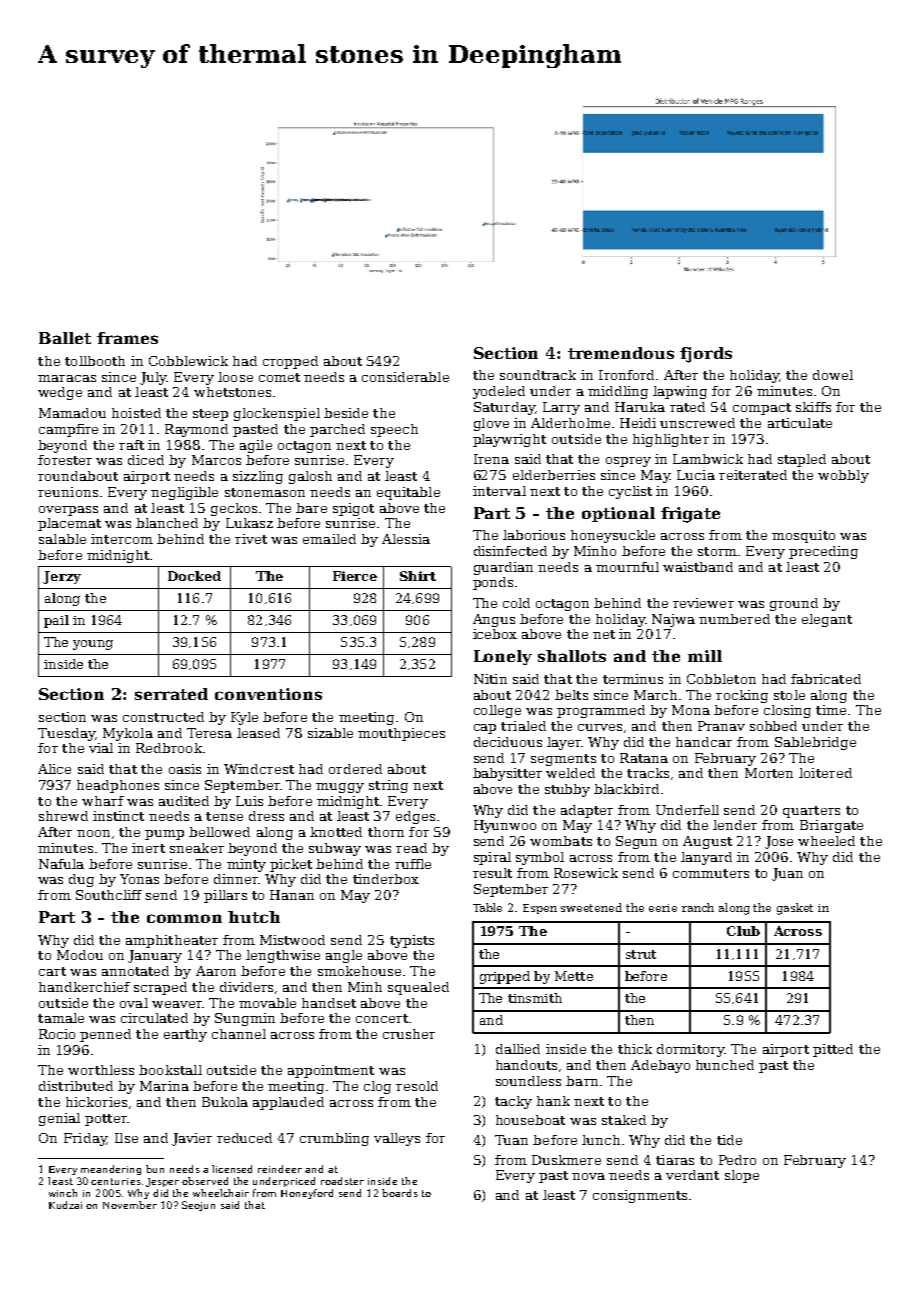 The width and height of the screenshot is (924, 1308). I want to click on Espen, so click(540, 909).
